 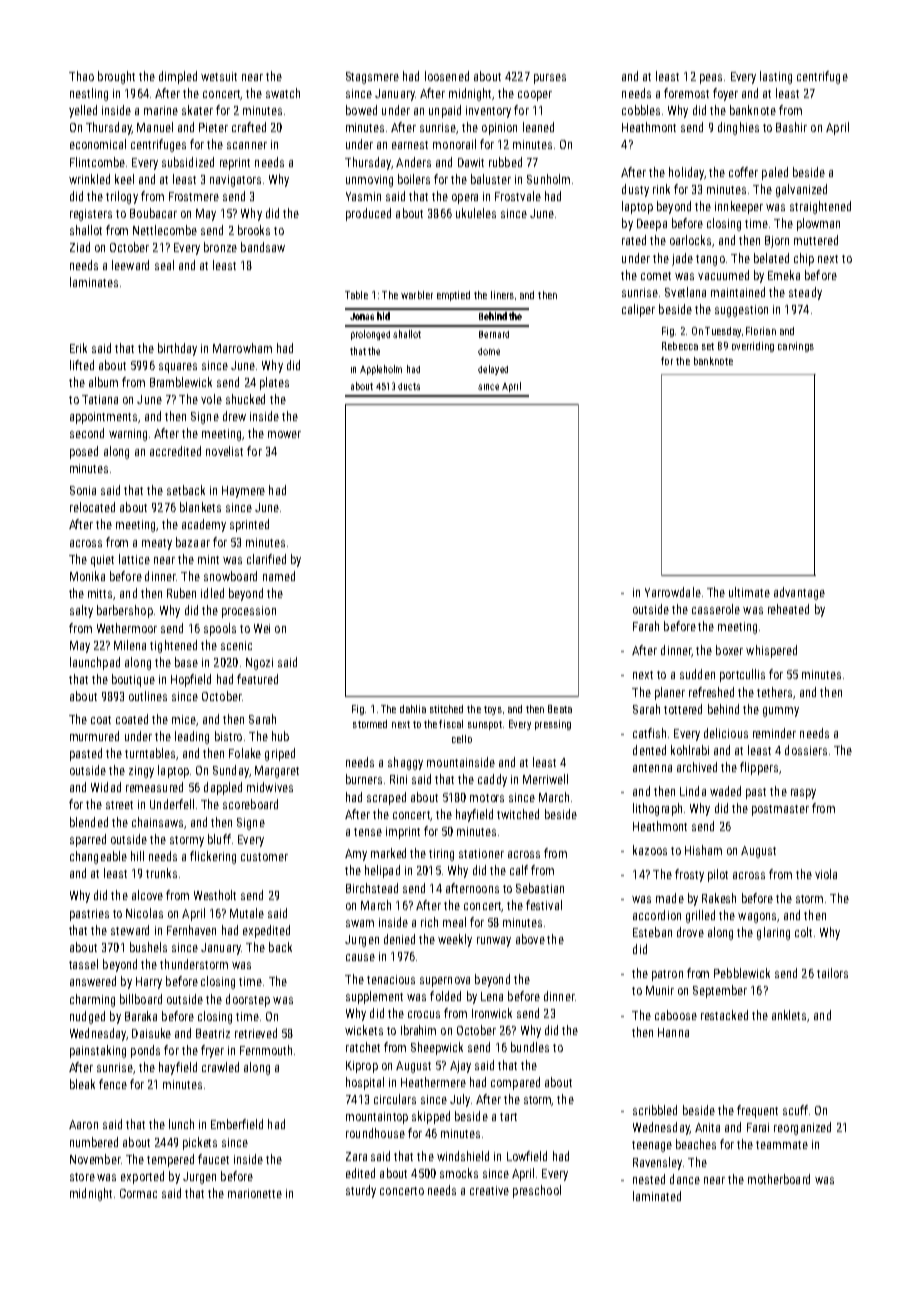 What do you see at coordinates (493, 710) in the page?
I see `toys` at bounding box center [493, 710].
